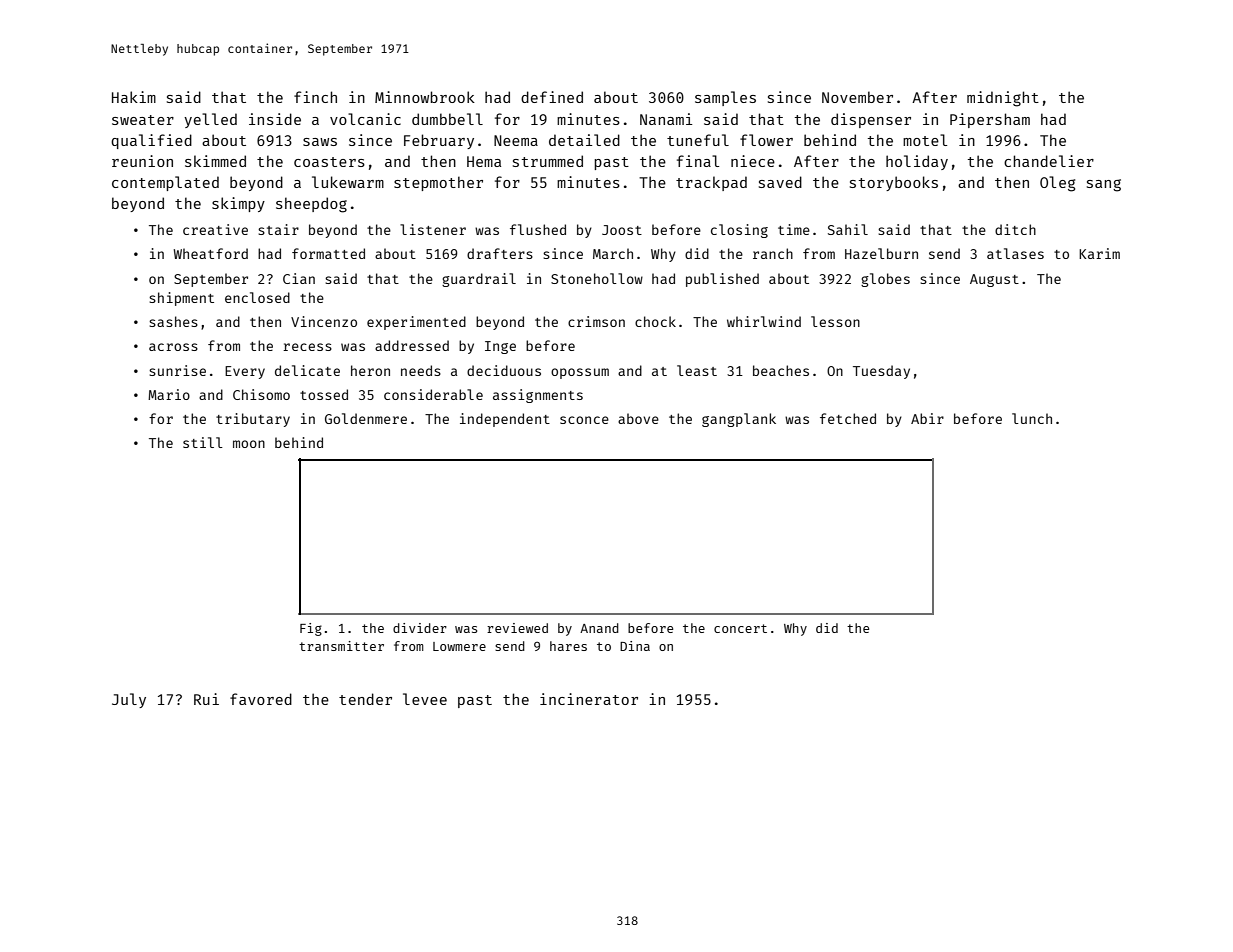  Describe the element at coordinates (206, 699) in the screenshot. I see `Rui` at that location.
